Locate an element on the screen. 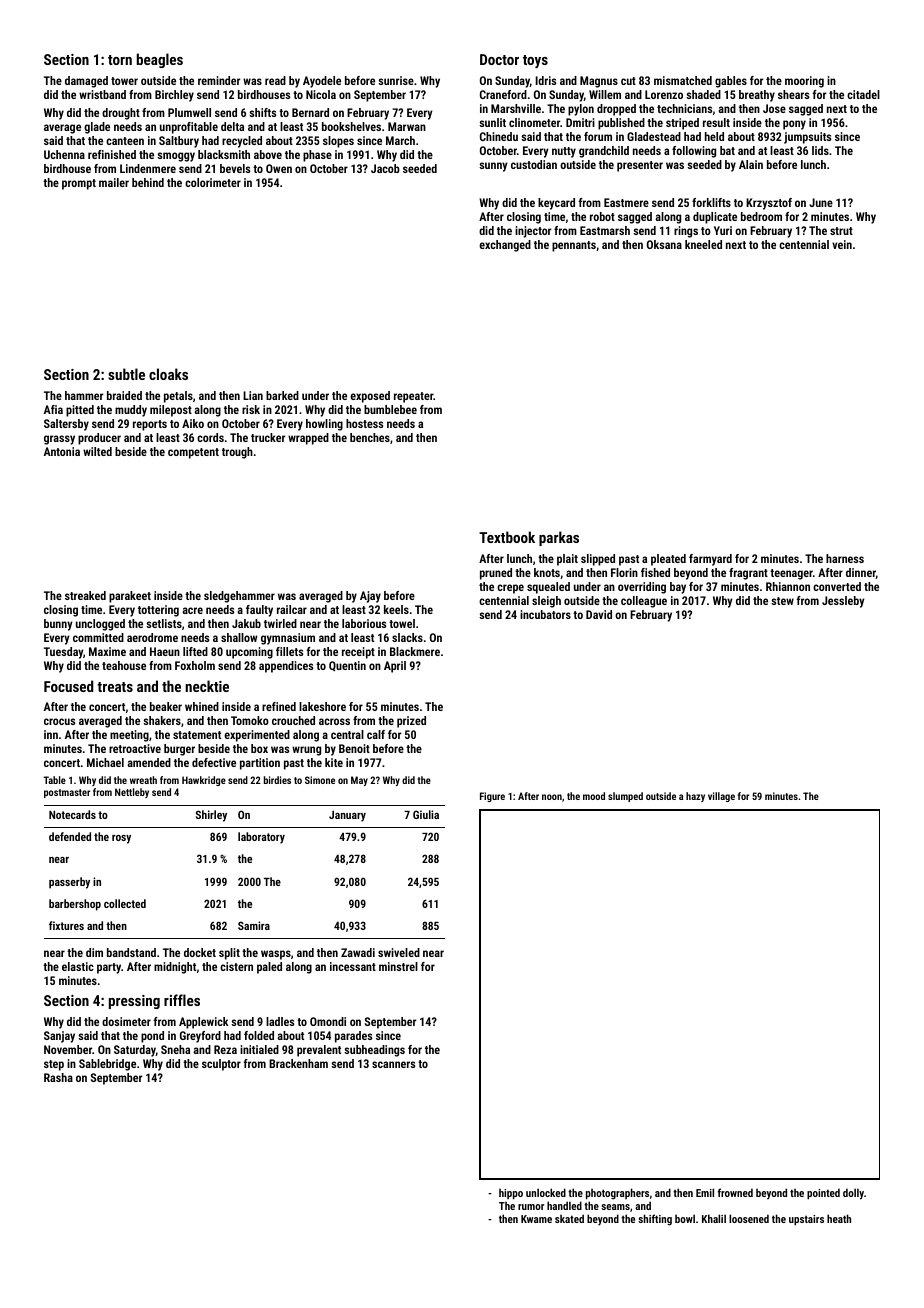 The width and height of the screenshot is (924, 1308). subtle is located at coordinates (126, 374).
